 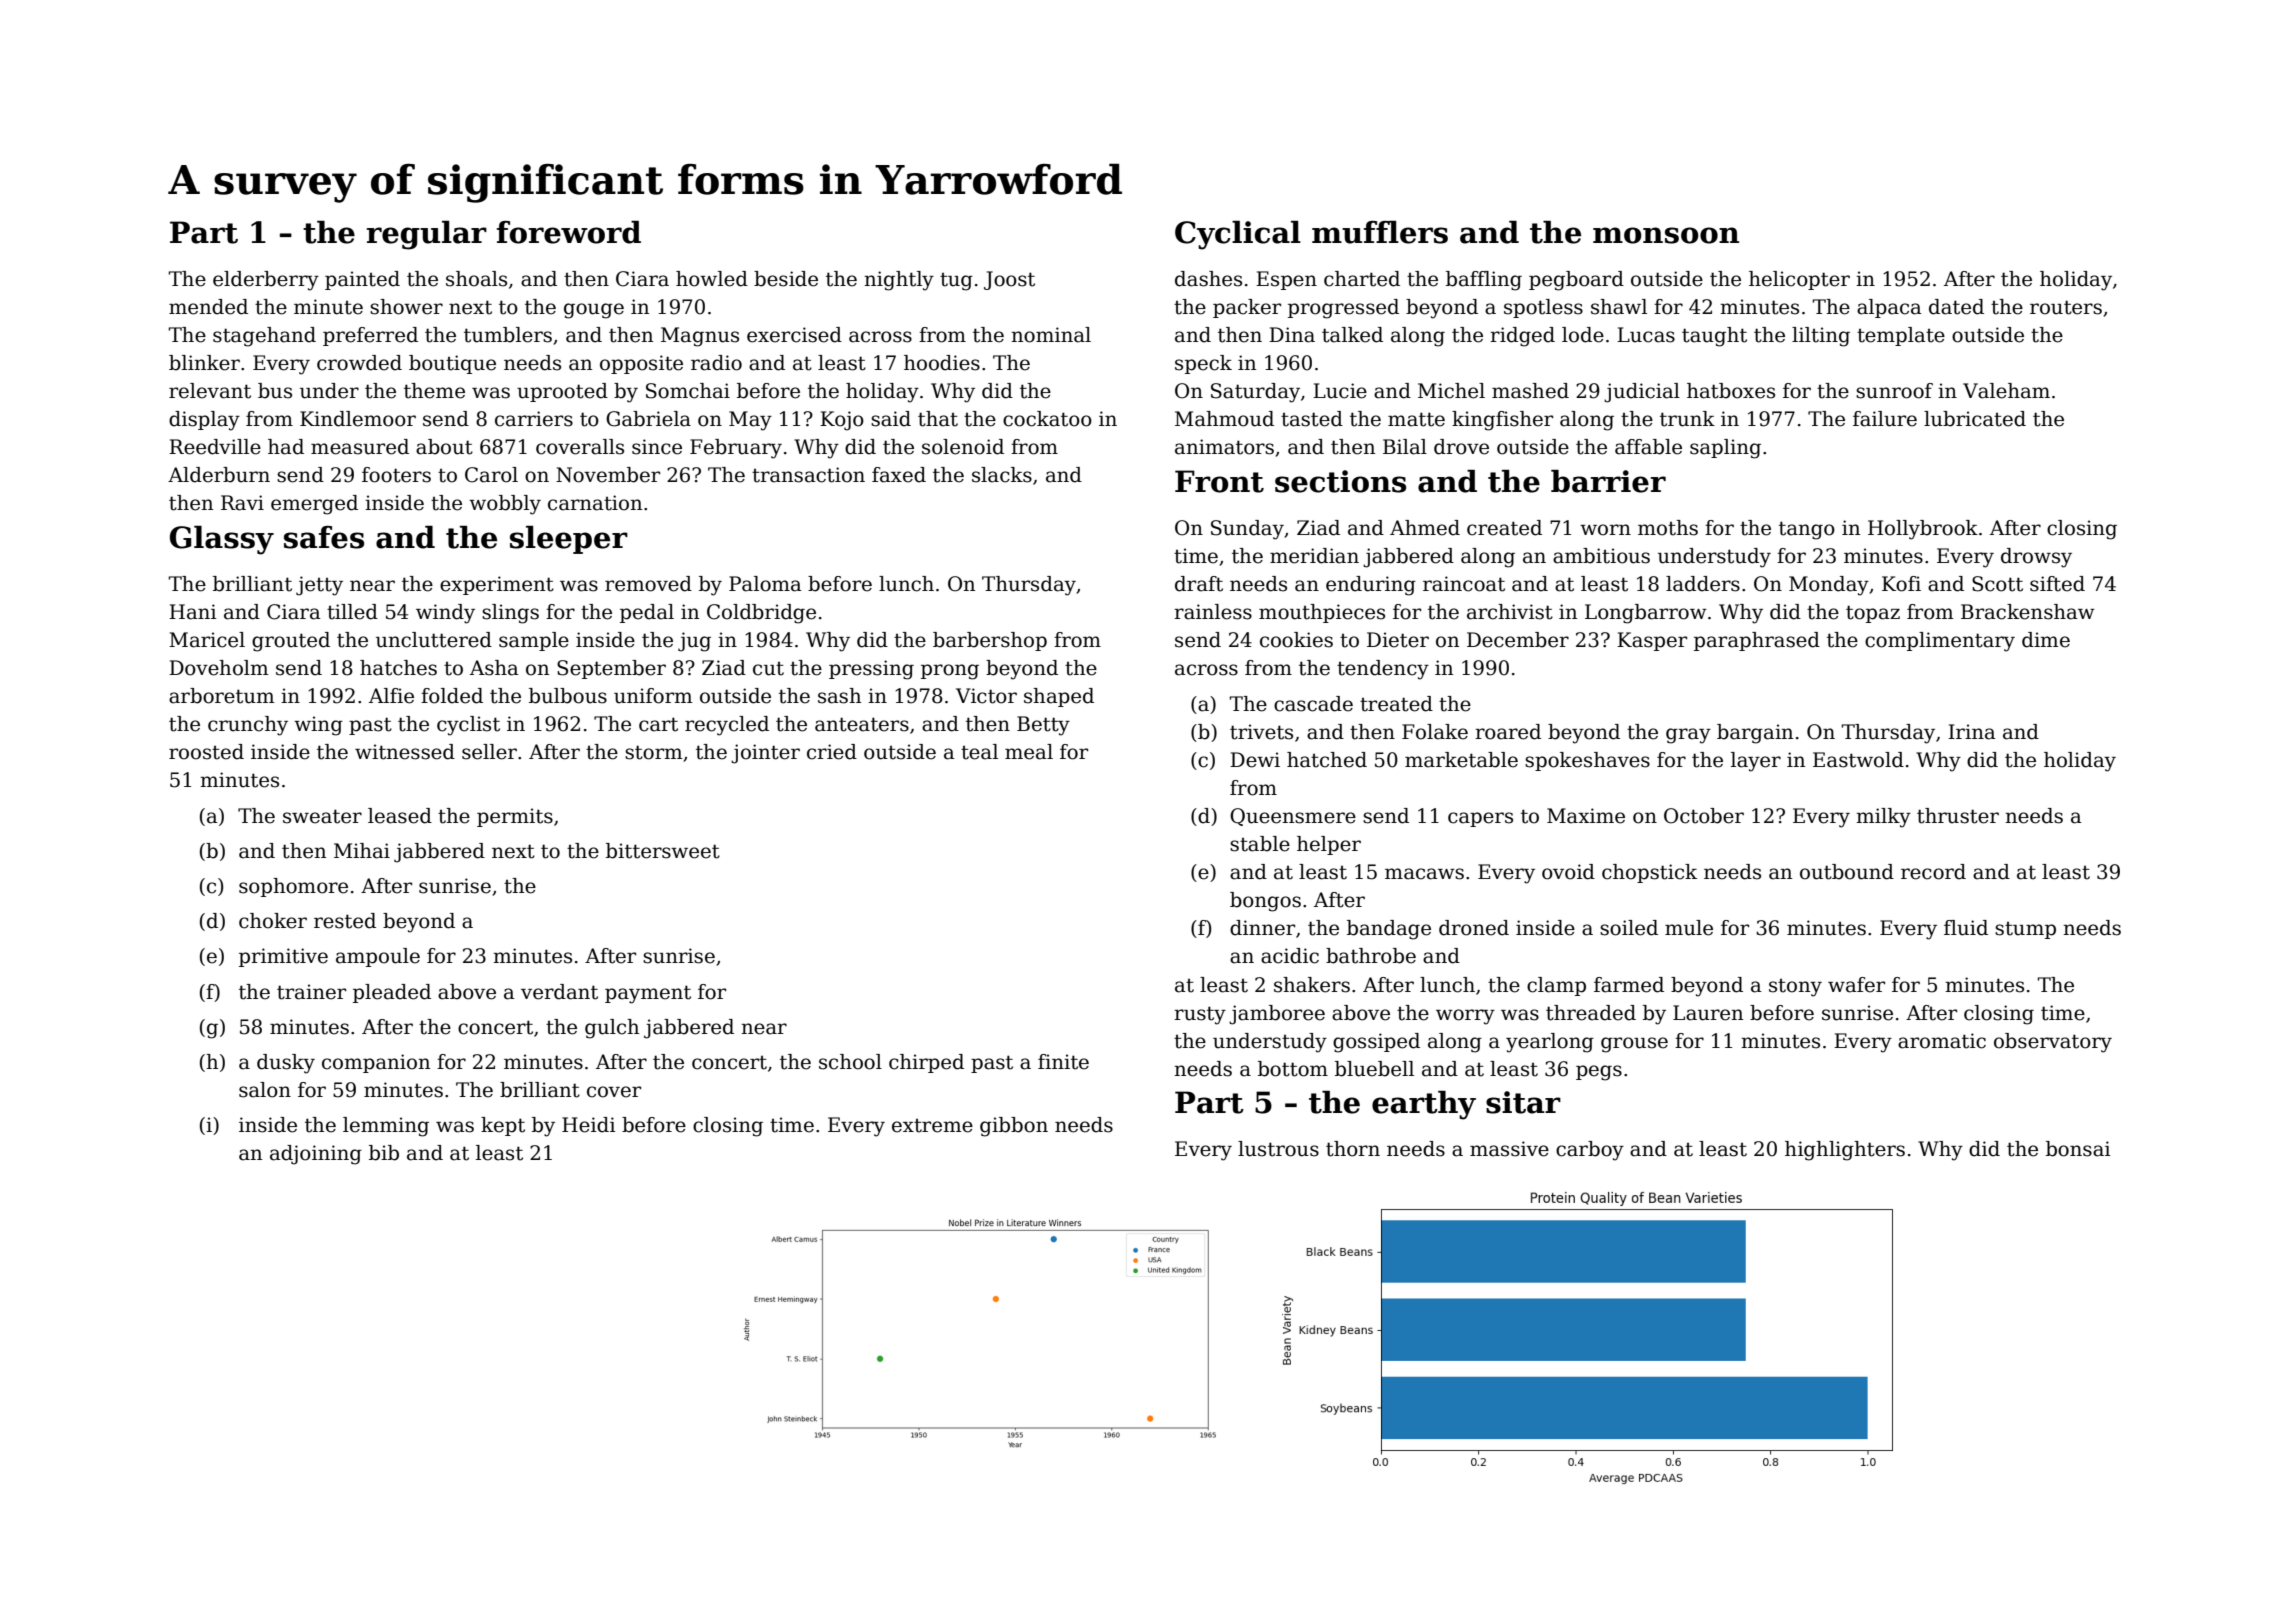 What do you see at coordinates (358, 419) in the screenshot?
I see `Kindlemoor` at bounding box center [358, 419].
